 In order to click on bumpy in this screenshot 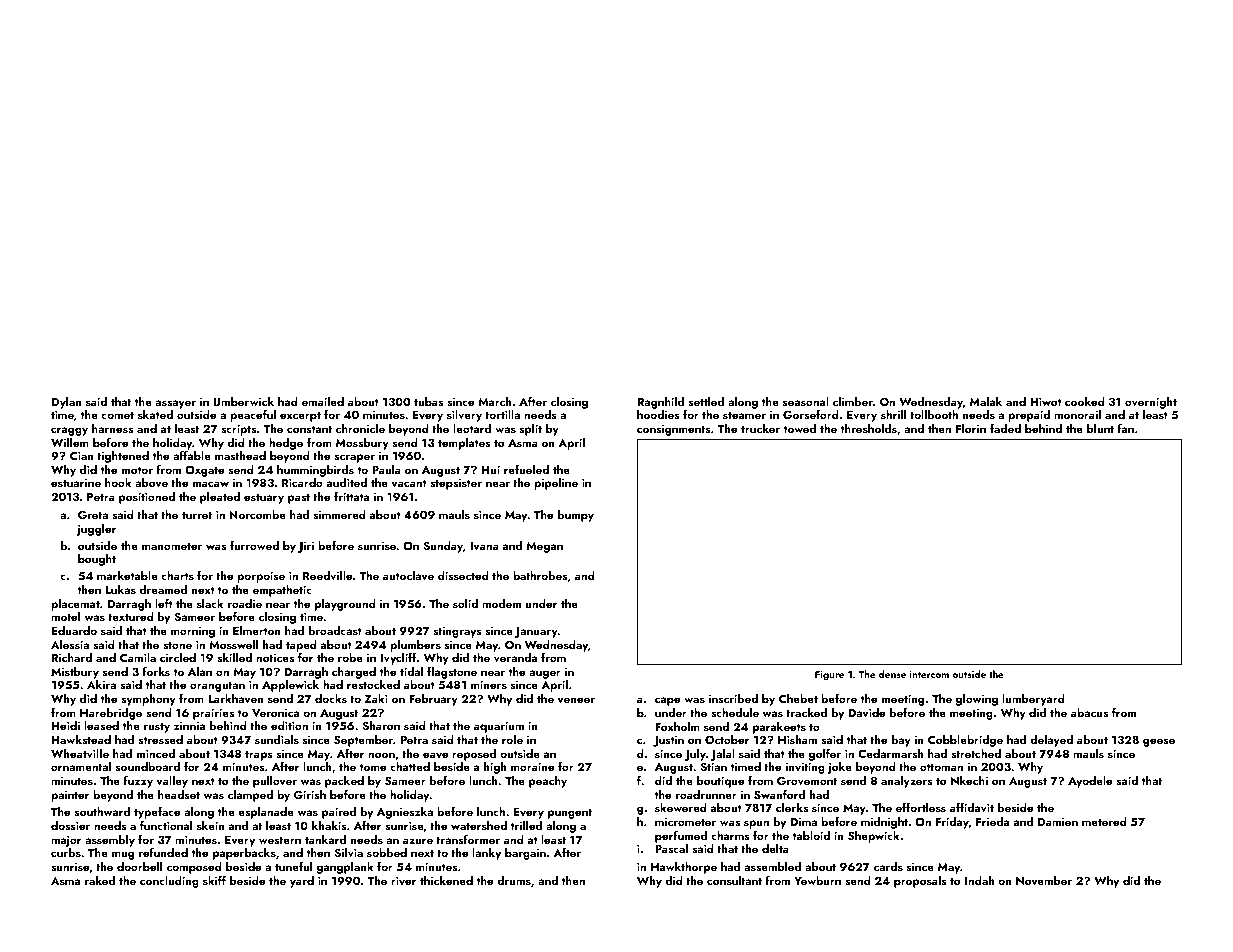, I will do `click(576, 516)`.
